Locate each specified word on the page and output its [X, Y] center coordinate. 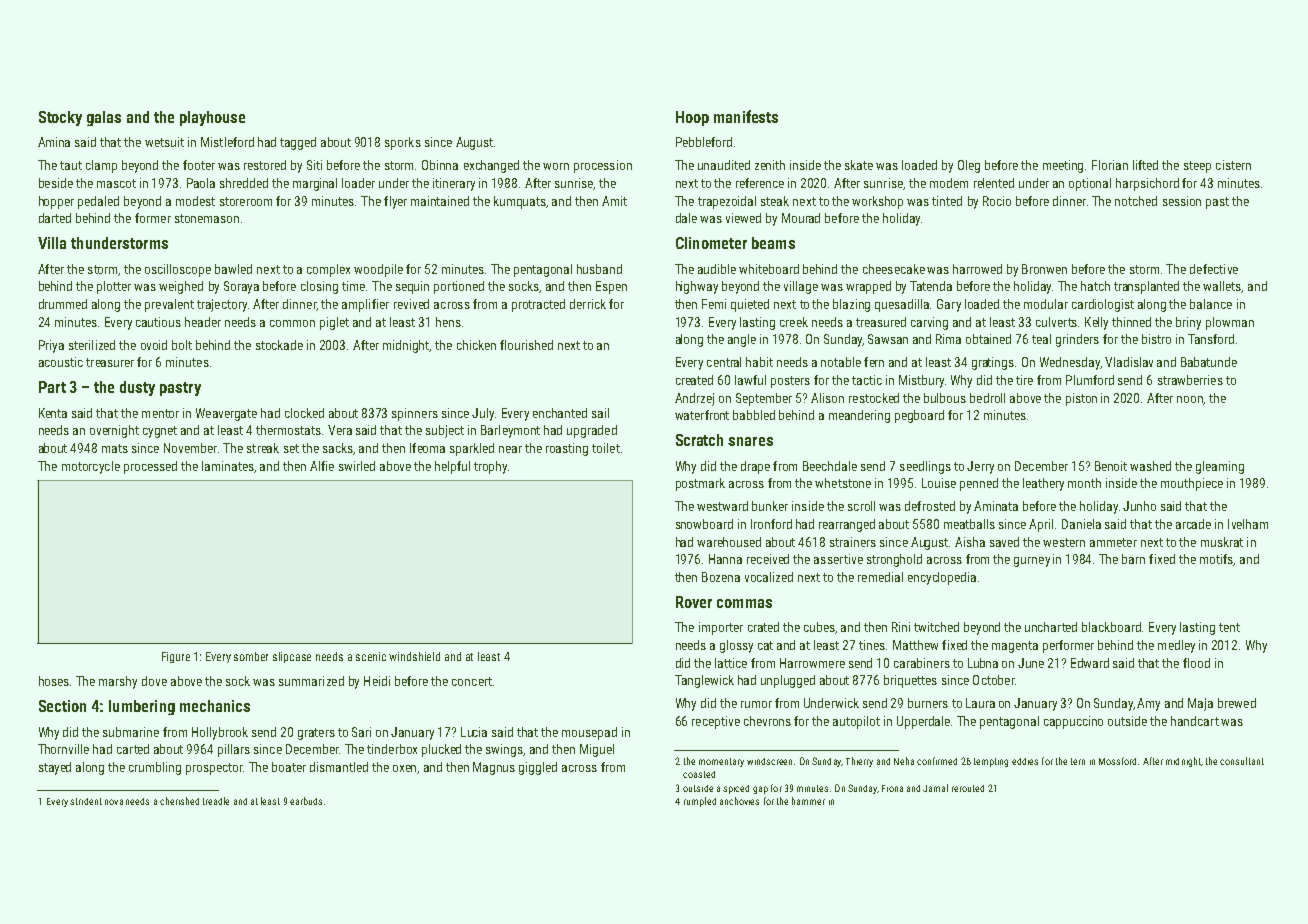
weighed [181, 287]
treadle [216, 801]
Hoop [692, 118]
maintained [440, 201]
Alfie [322, 466]
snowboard [704, 524]
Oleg [969, 166]
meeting [1063, 166]
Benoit [1111, 466]
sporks [403, 143]
